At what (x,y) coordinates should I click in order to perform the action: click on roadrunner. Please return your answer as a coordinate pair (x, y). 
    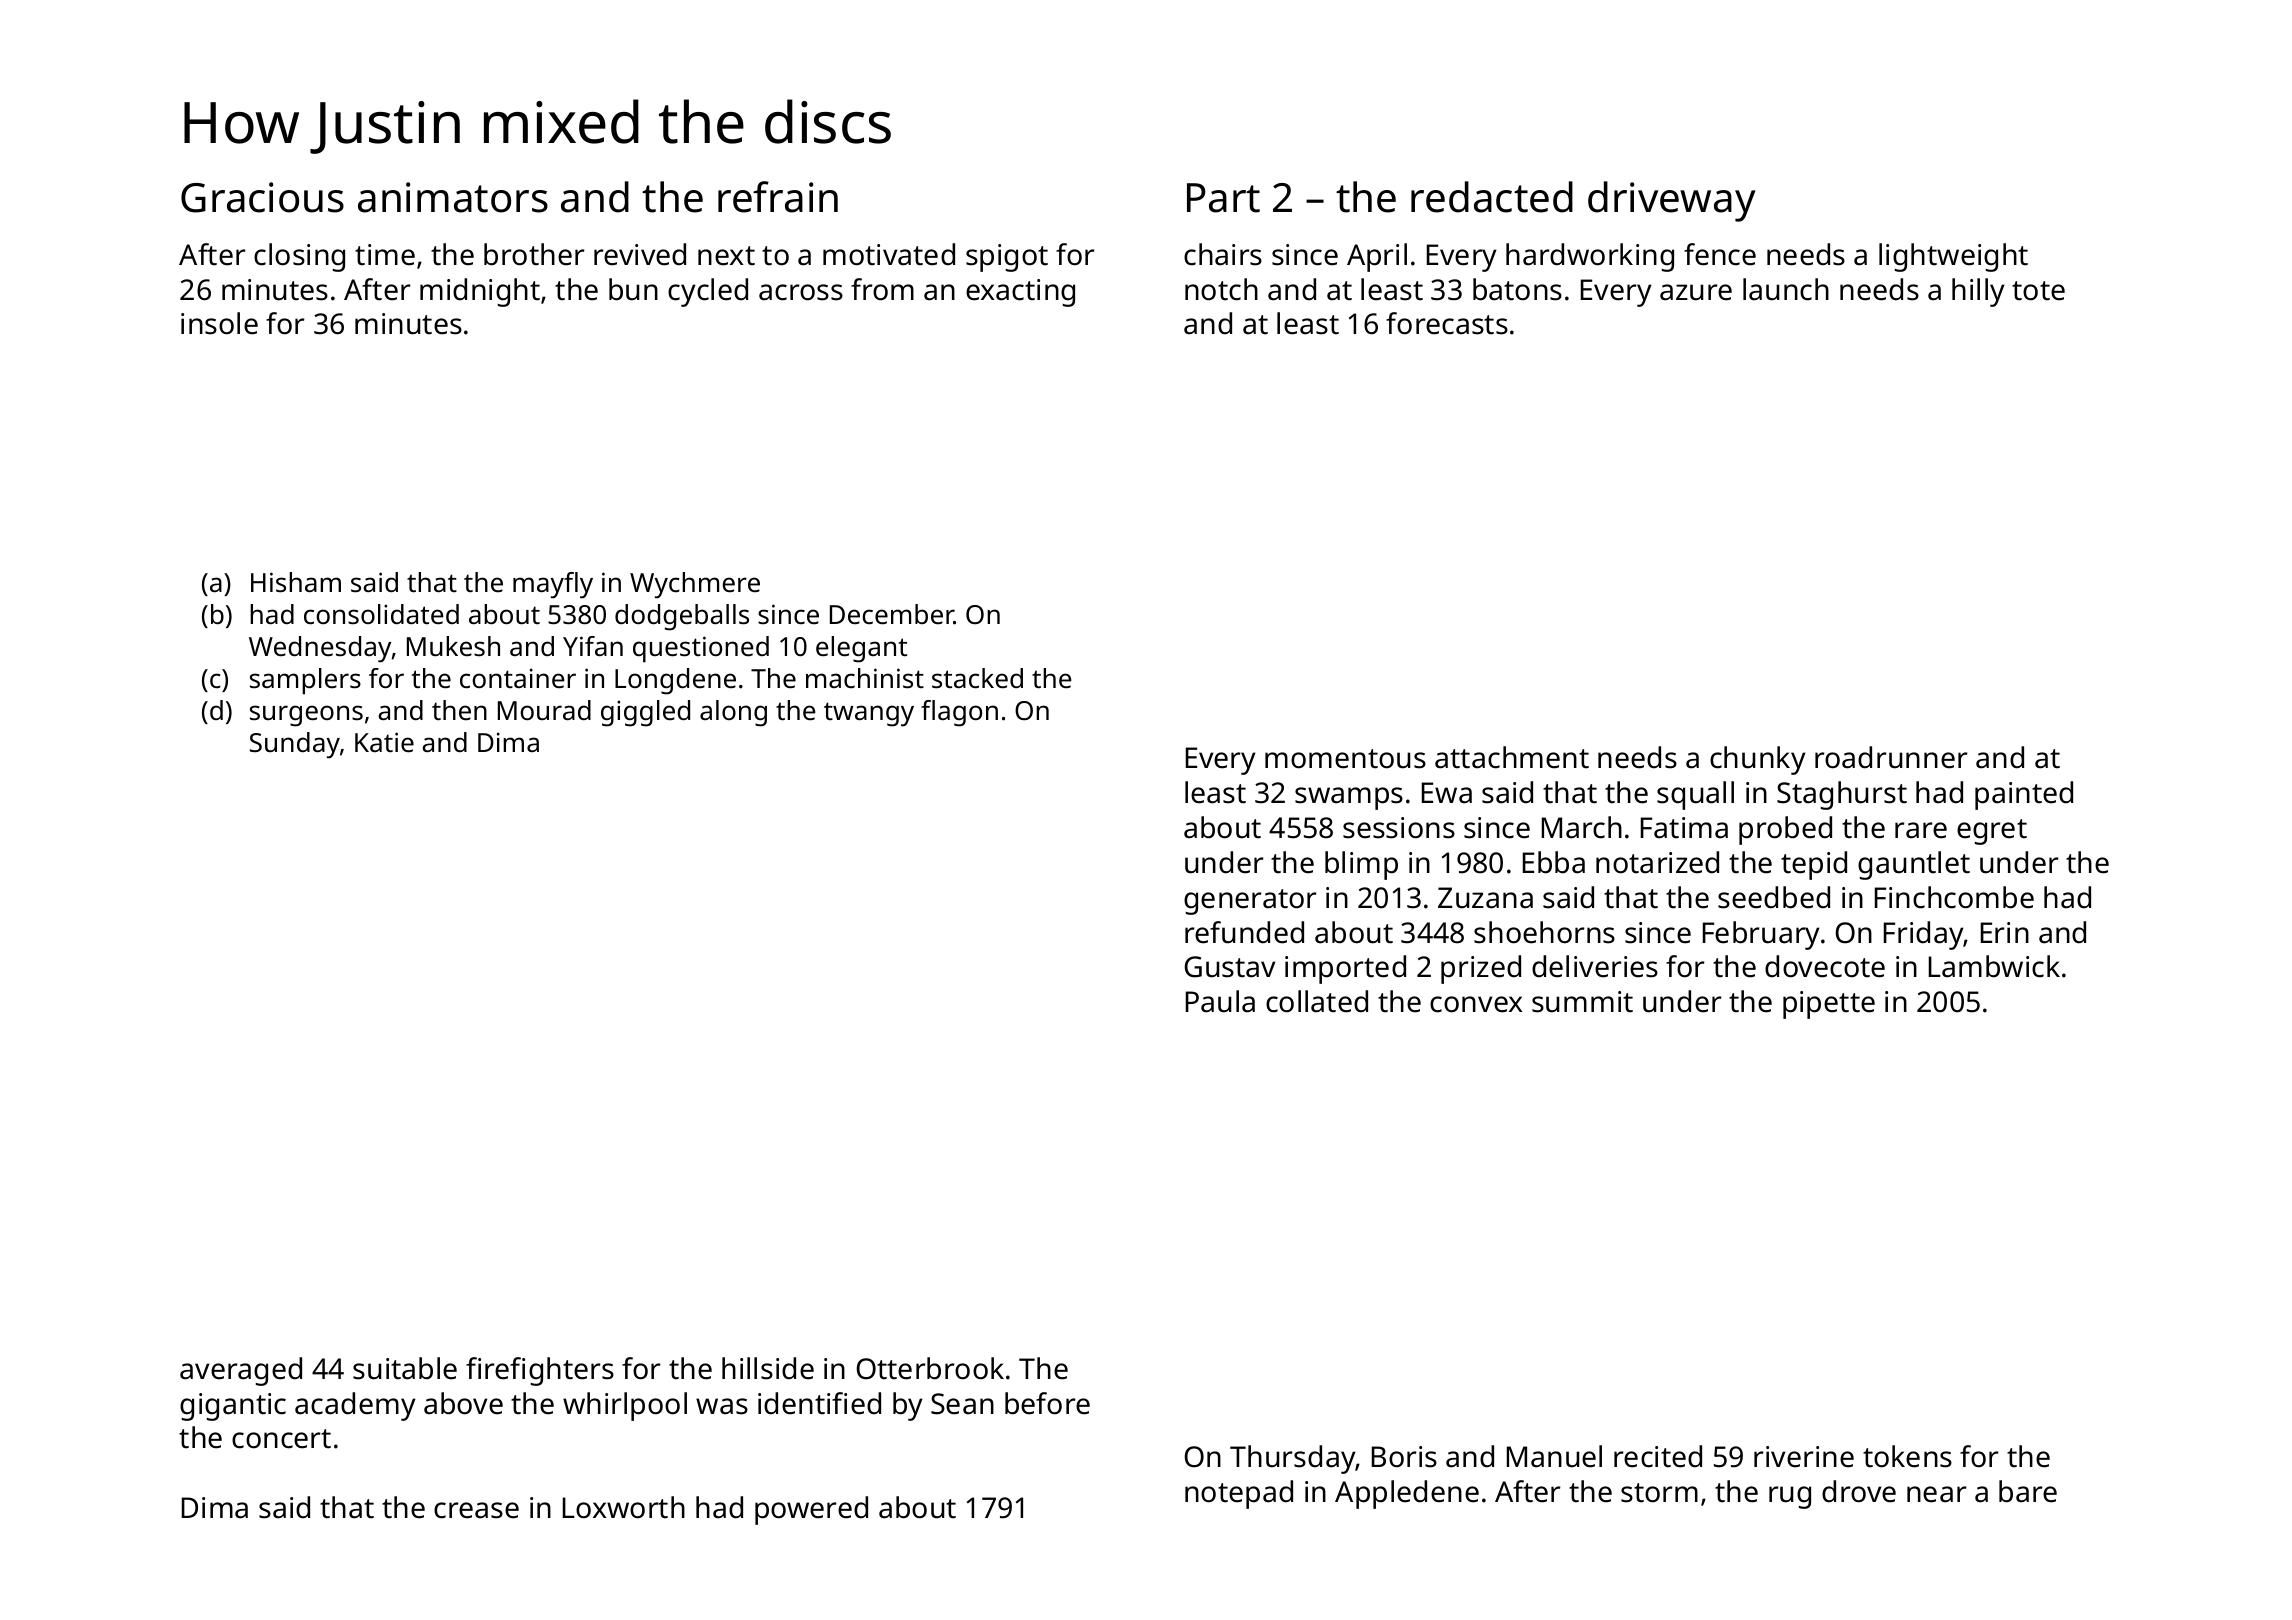
    Looking at the image, I should click on (1891, 757).
